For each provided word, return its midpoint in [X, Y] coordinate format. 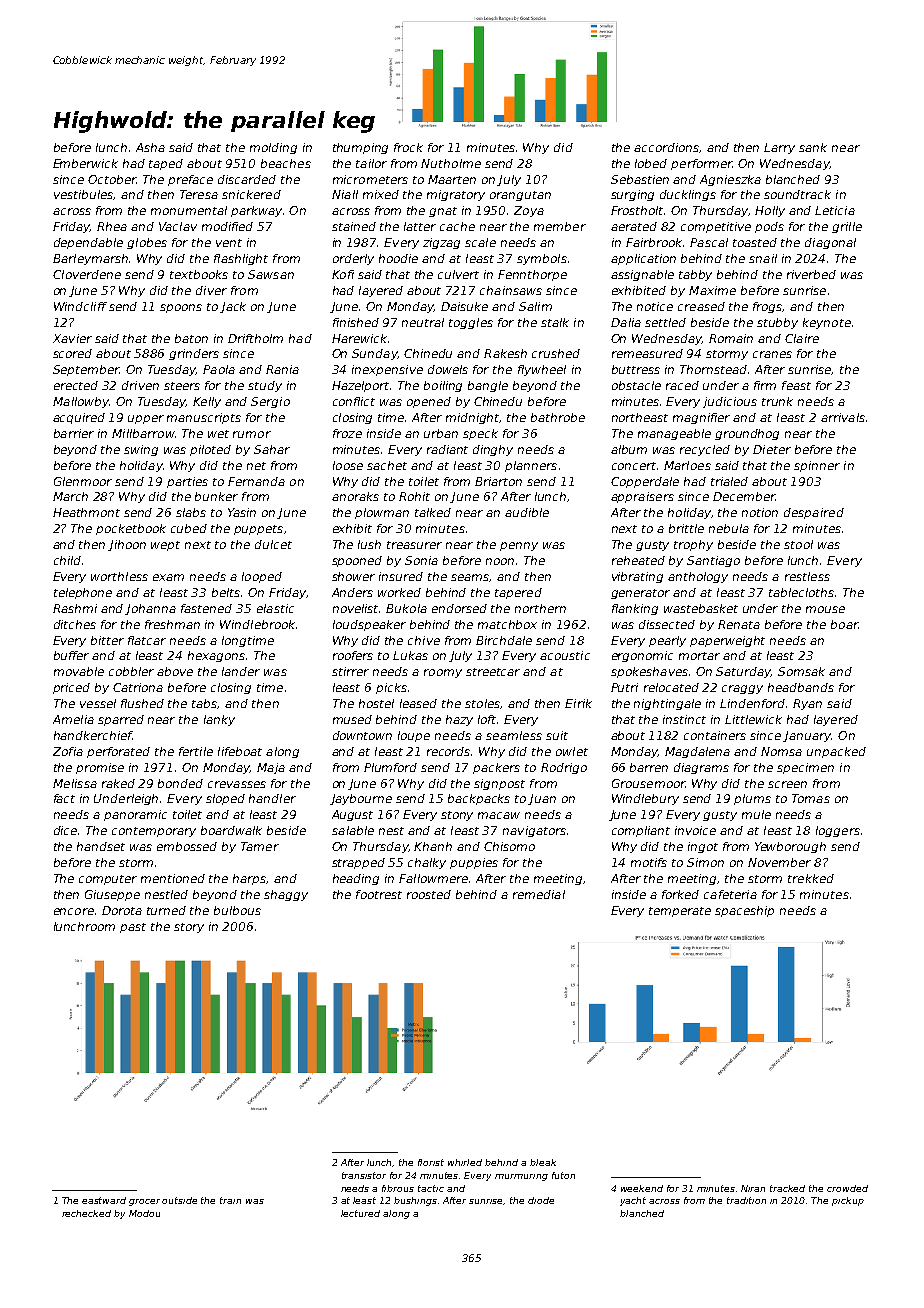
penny [519, 546]
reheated [638, 560]
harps [250, 879]
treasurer [414, 545]
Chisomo [509, 846]
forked [680, 894]
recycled [705, 450]
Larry [779, 148]
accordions [666, 147]
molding [273, 148]
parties [187, 482]
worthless [119, 576]
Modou [144, 1213]
